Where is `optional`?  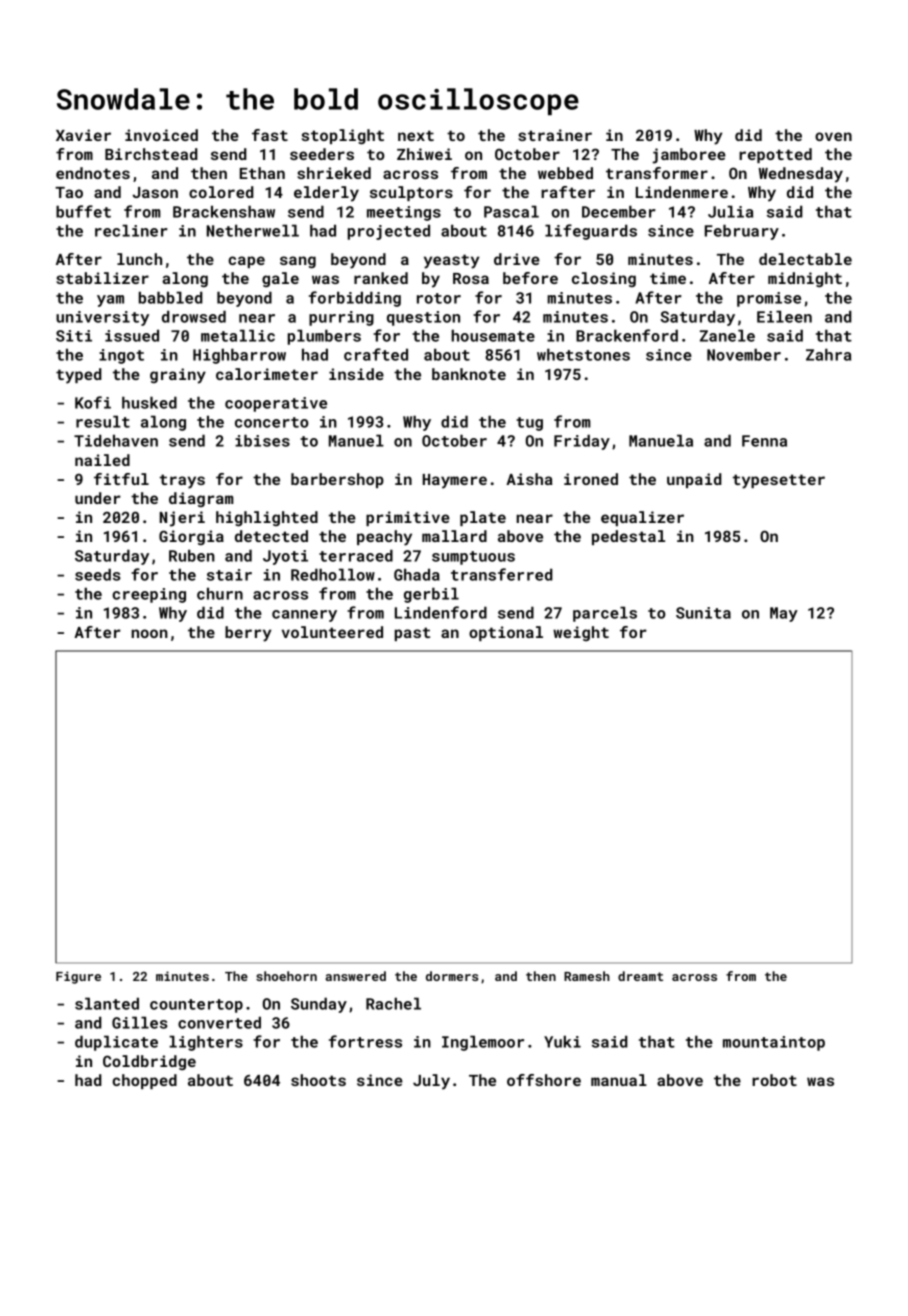 optional is located at coordinates (506, 633).
